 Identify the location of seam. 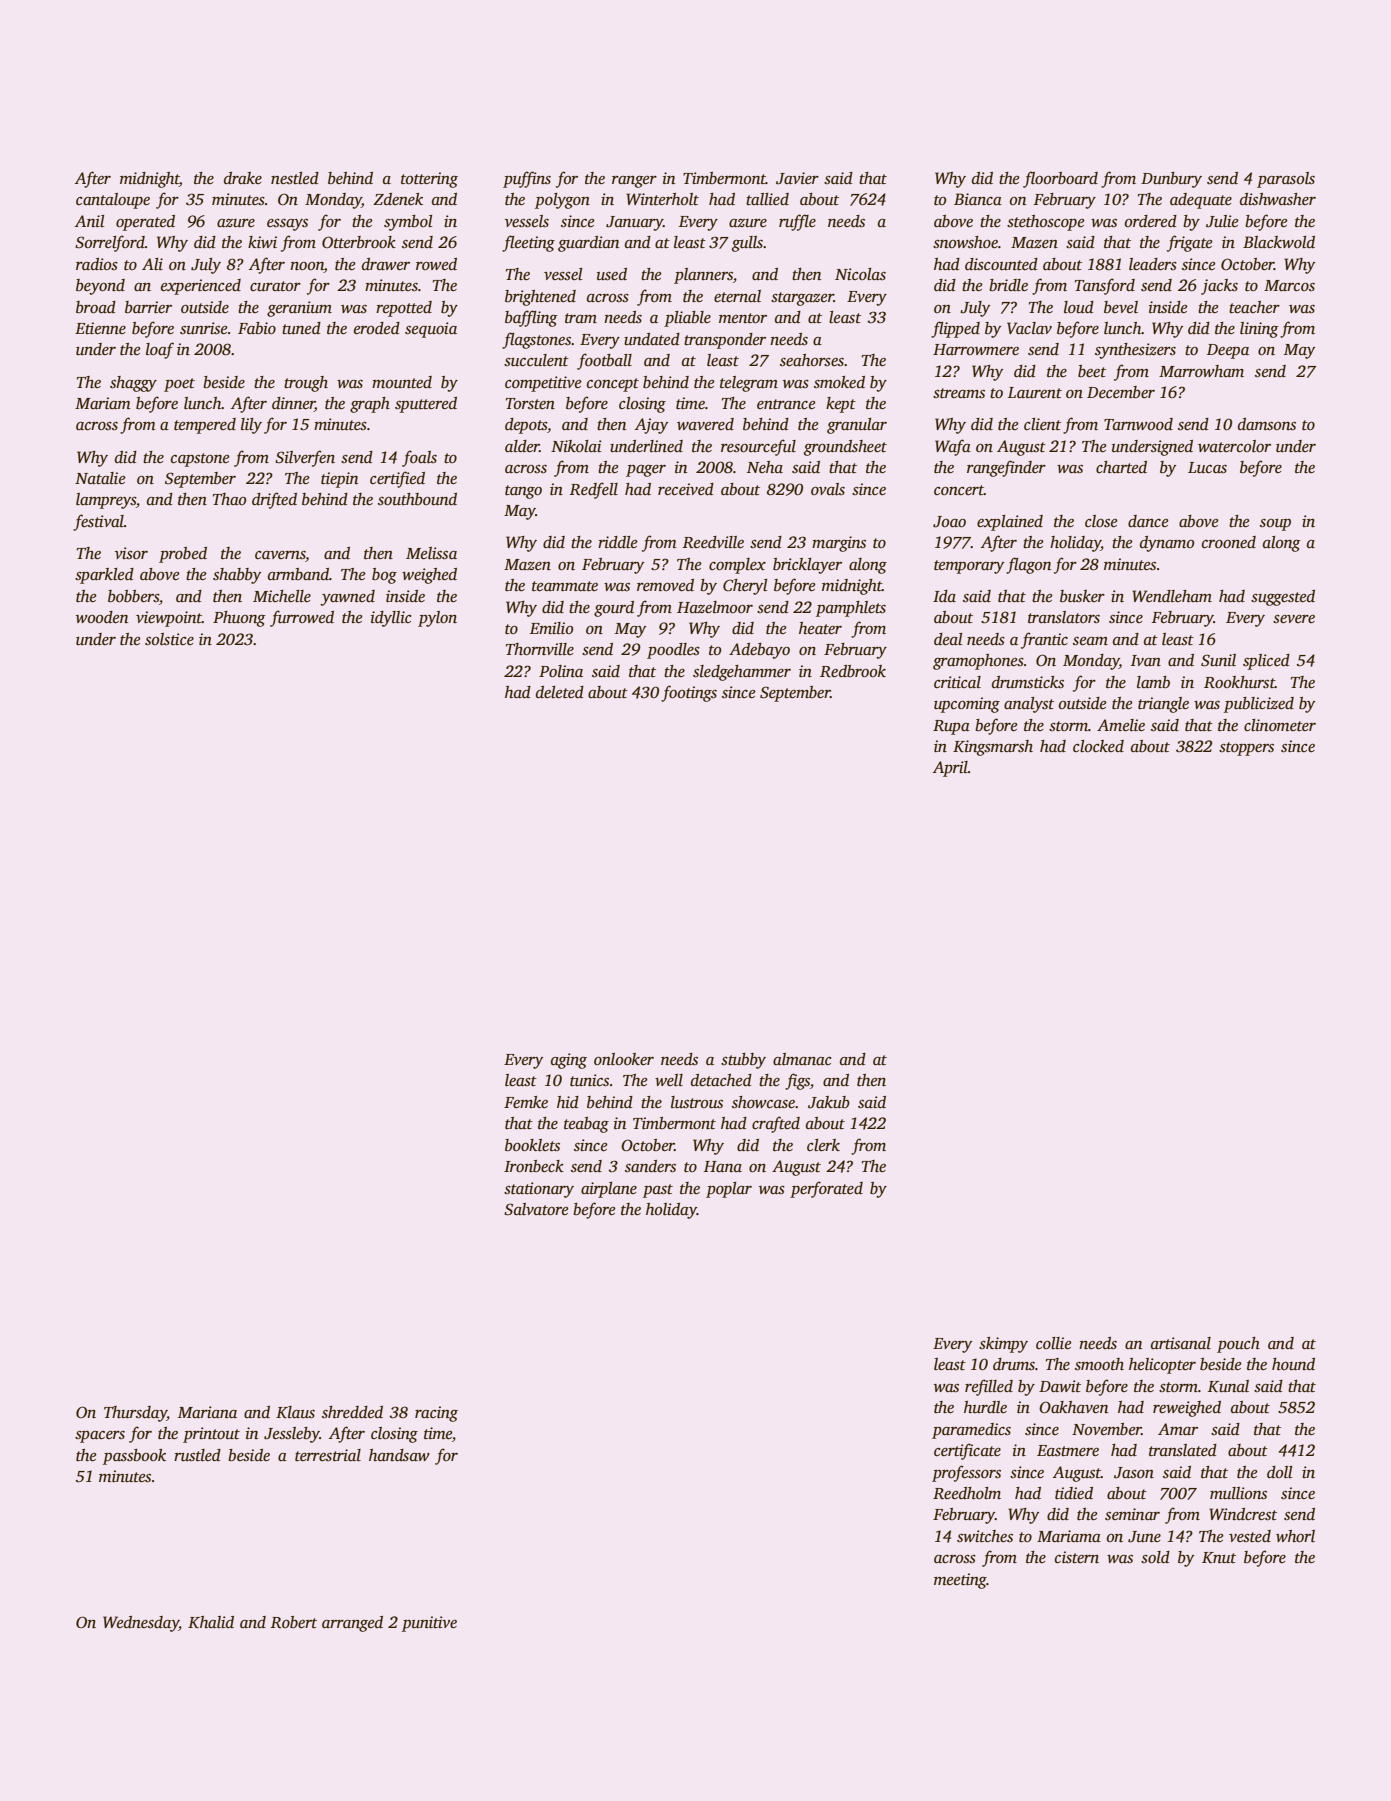
(1090, 641).
